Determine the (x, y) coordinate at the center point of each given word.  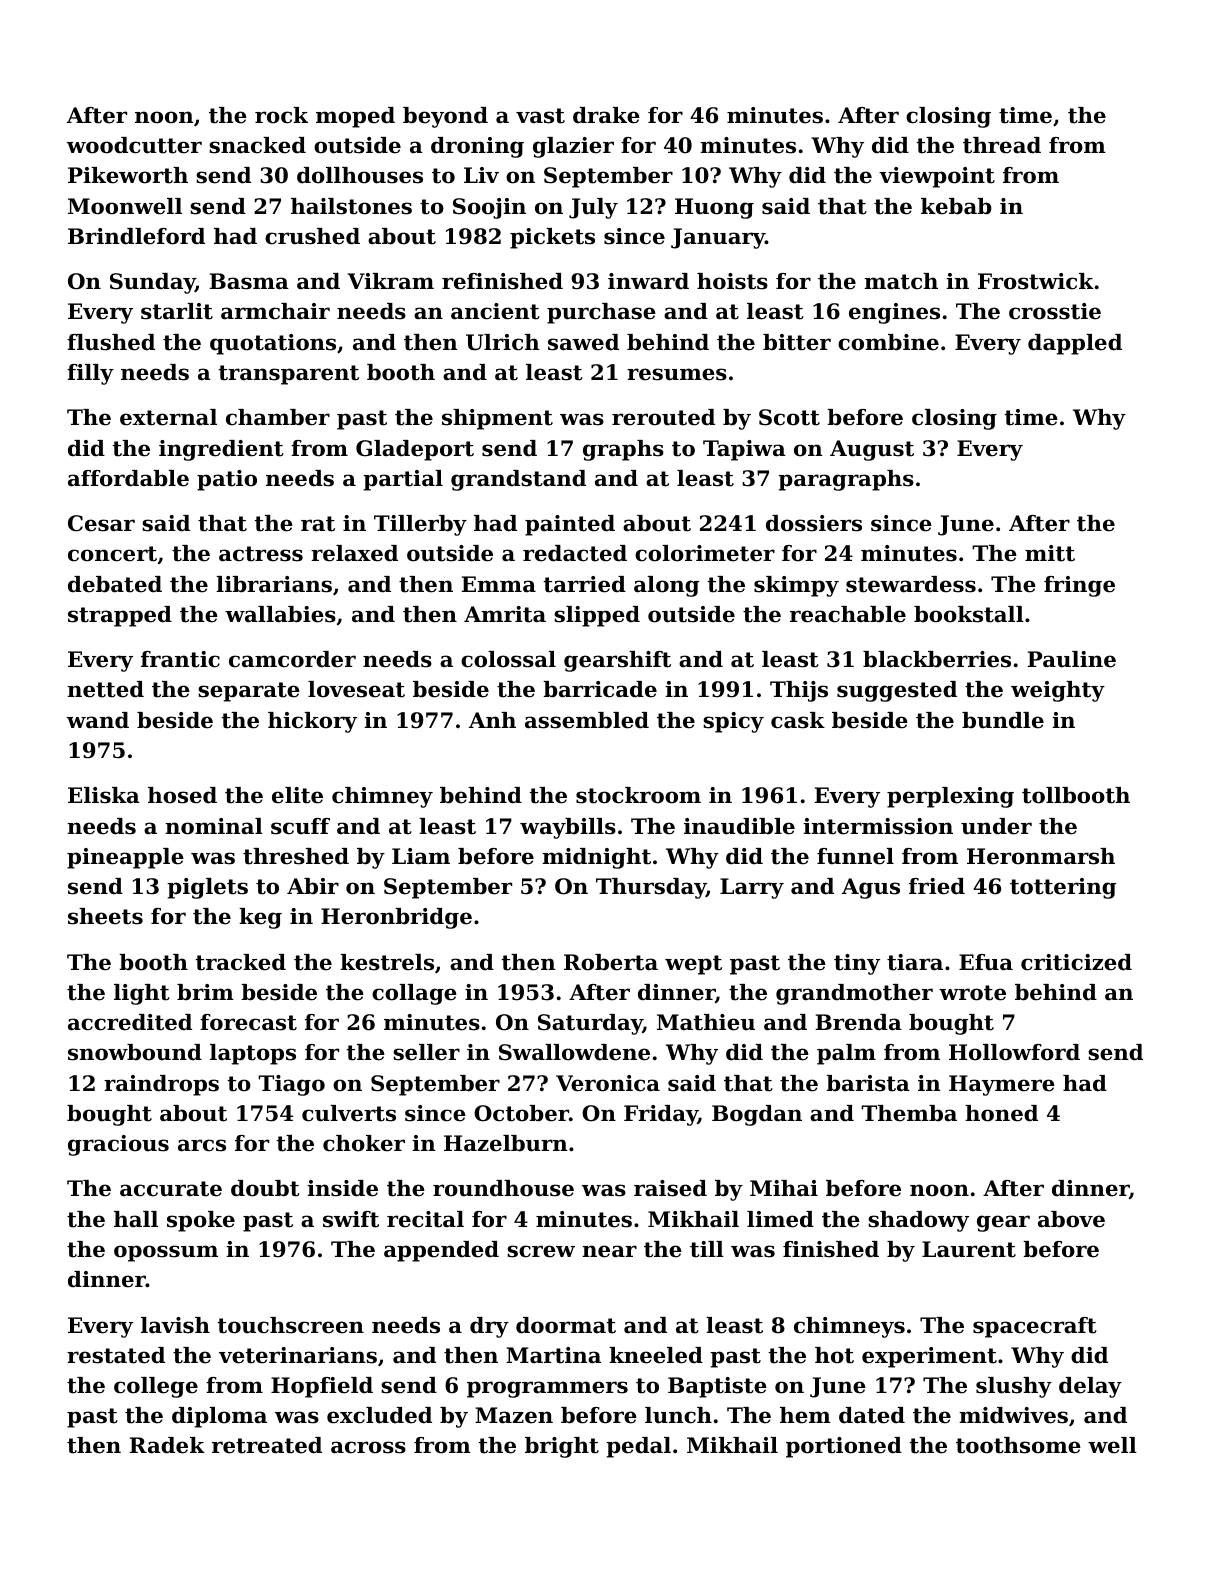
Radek (167, 1445)
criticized (1076, 962)
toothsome (1018, 1445)
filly (90, 374)
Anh (492, 720)
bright (562, 1447)
